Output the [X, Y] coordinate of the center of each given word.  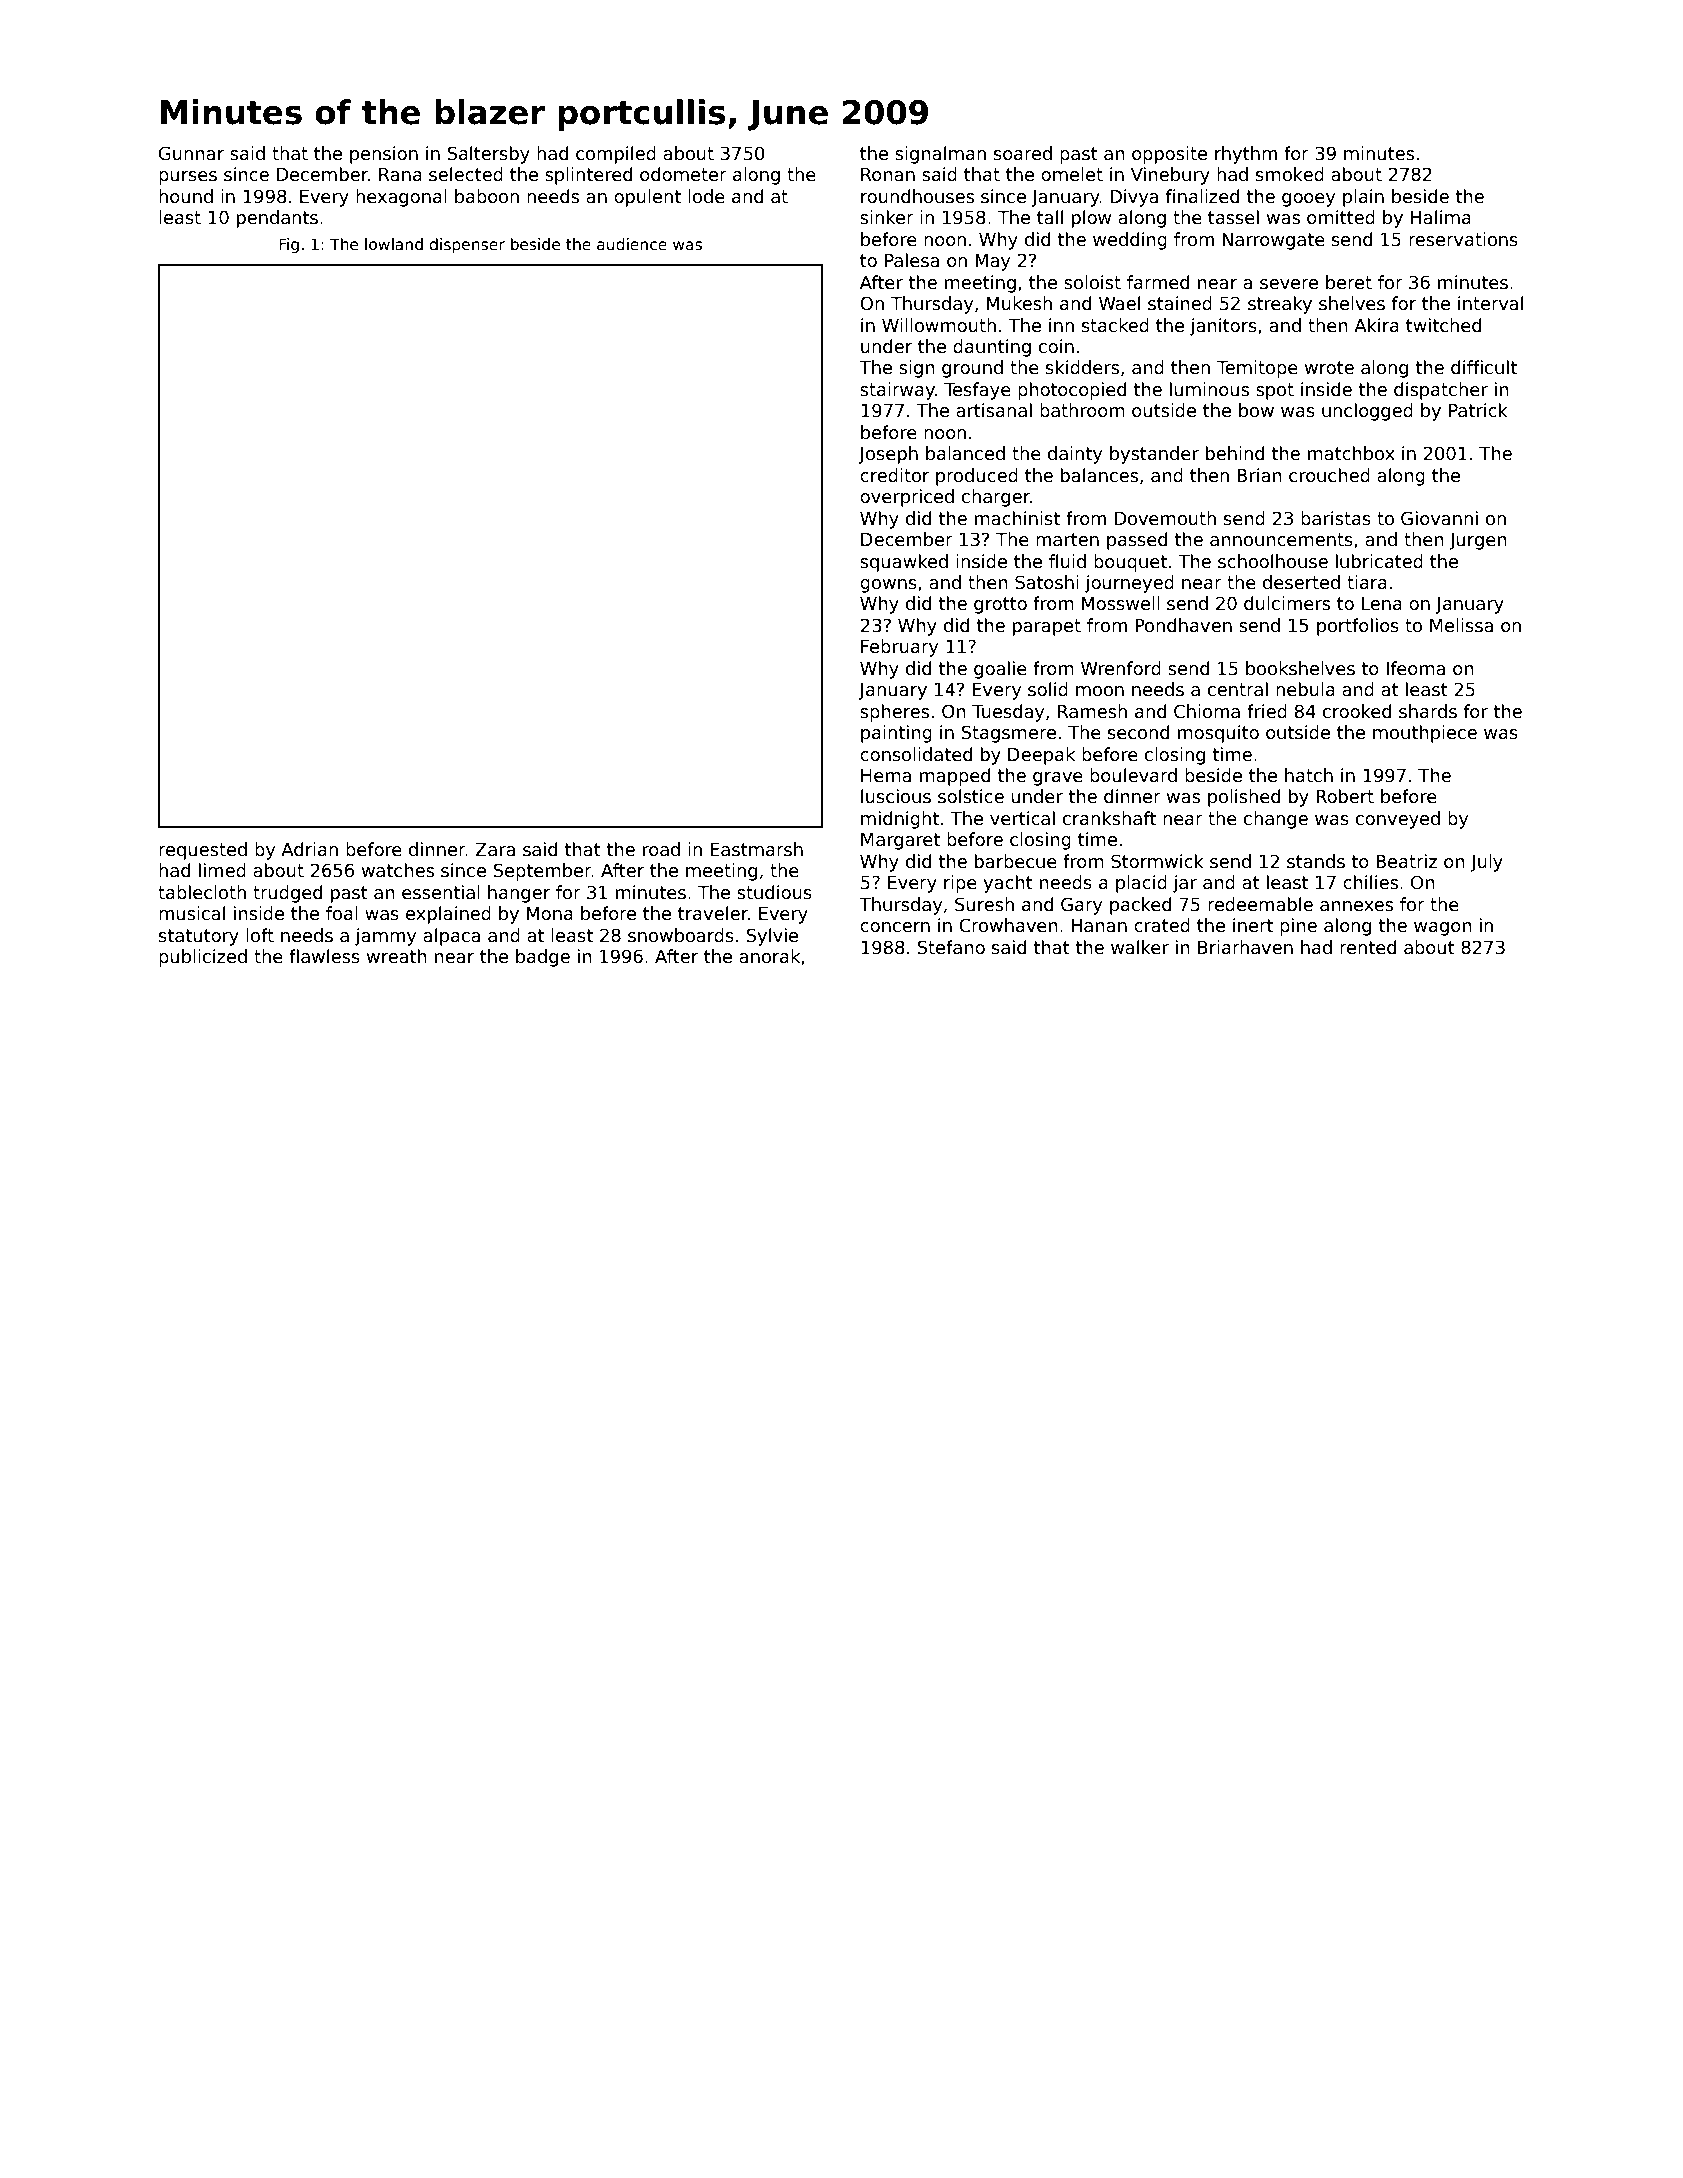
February [899, 648]
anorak [769, 956]
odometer [683, 174]
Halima [1441, 217]
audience [632, 244]
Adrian [309, 849]
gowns [888, 586]
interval [1490, 303]
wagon [1442, 929]
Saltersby [489, 155]
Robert [1345, 796]
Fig [289, 245]
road [661, 849]
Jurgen [1477, 541]
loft [260, 935]
